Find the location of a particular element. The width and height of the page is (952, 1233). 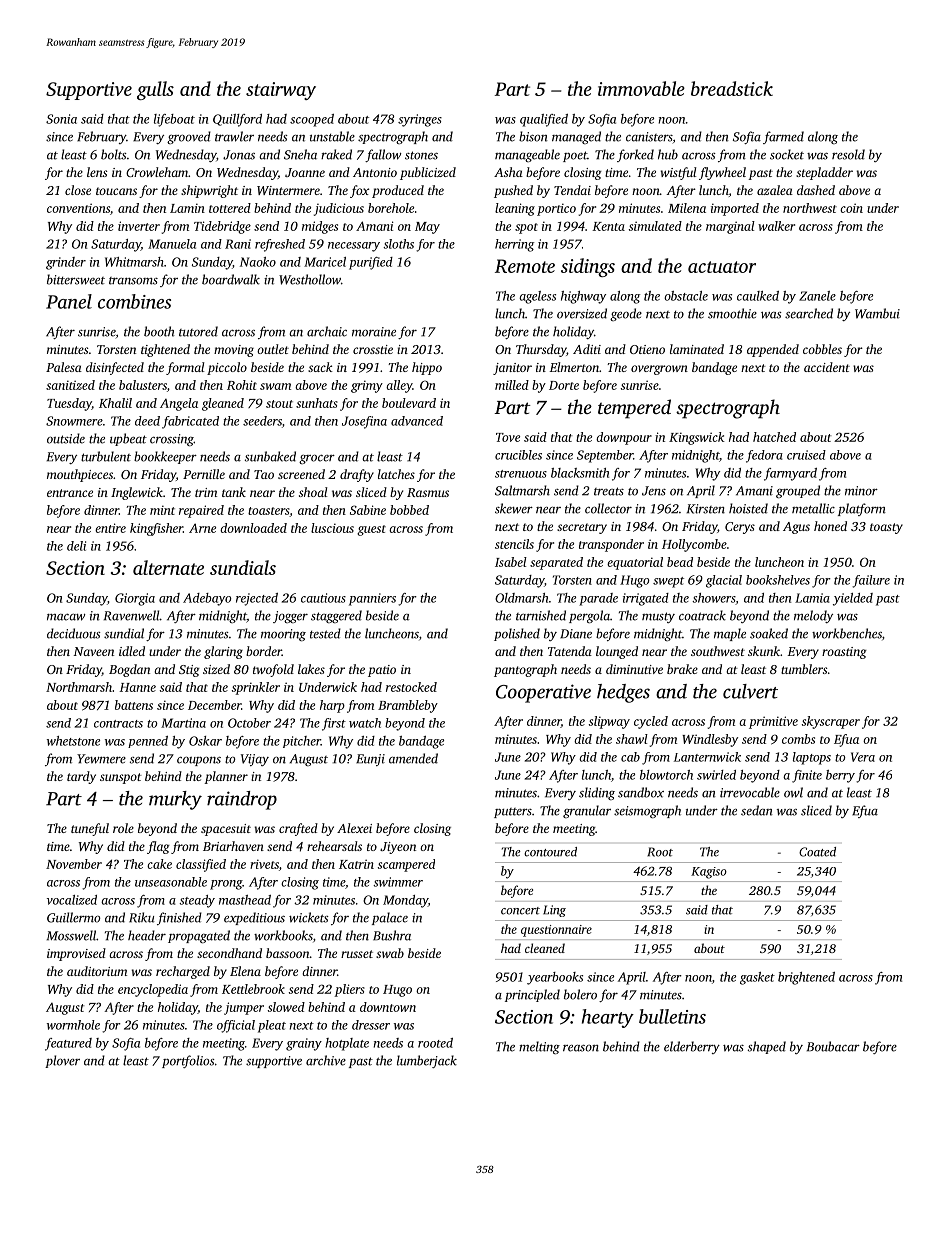

breadstick is located at coordinates (732, 88).
